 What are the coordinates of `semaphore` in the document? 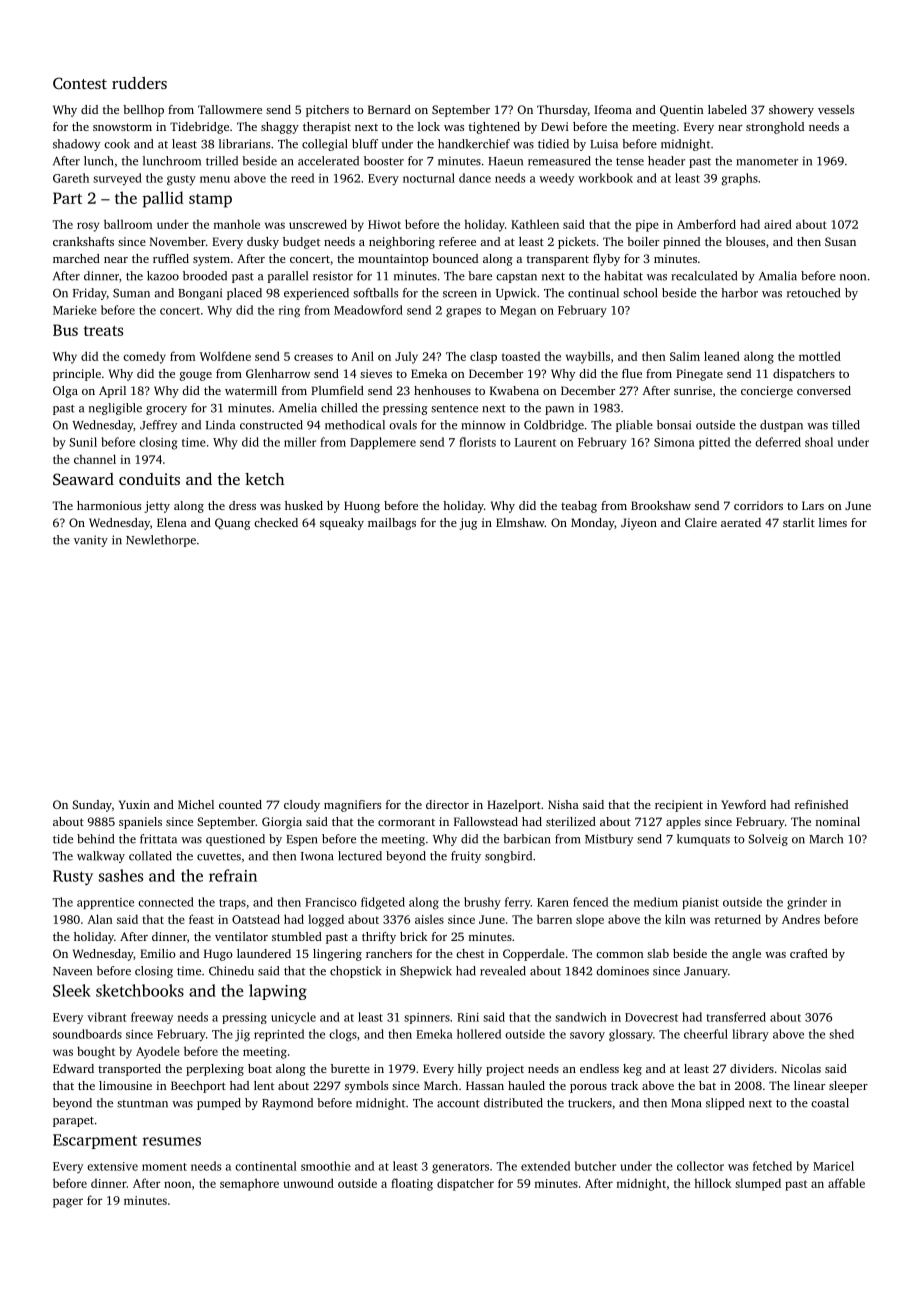 It's located at (249, 1184).
